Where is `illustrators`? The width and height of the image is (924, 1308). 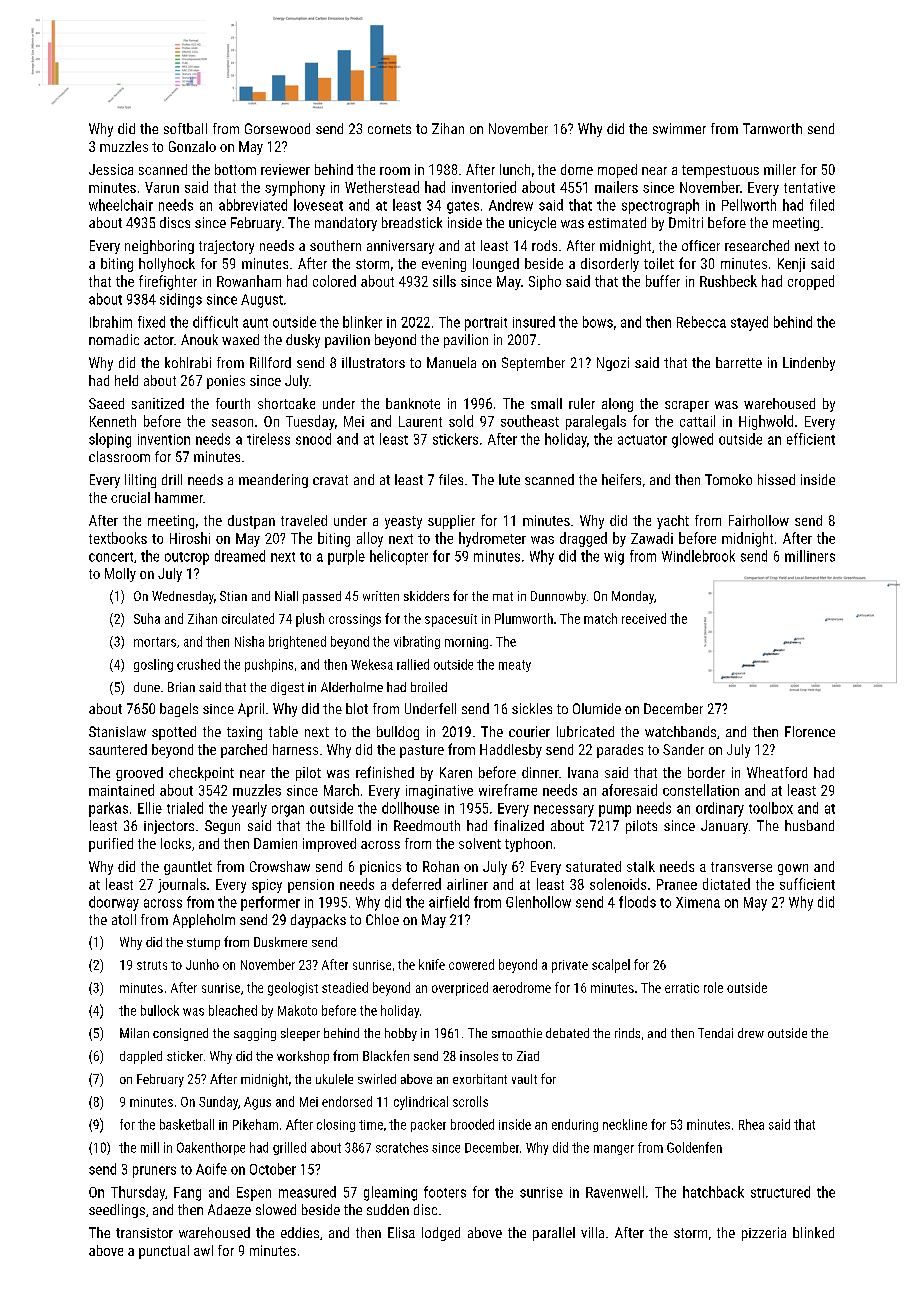 illustrators is located at coordinates (373, 362).
